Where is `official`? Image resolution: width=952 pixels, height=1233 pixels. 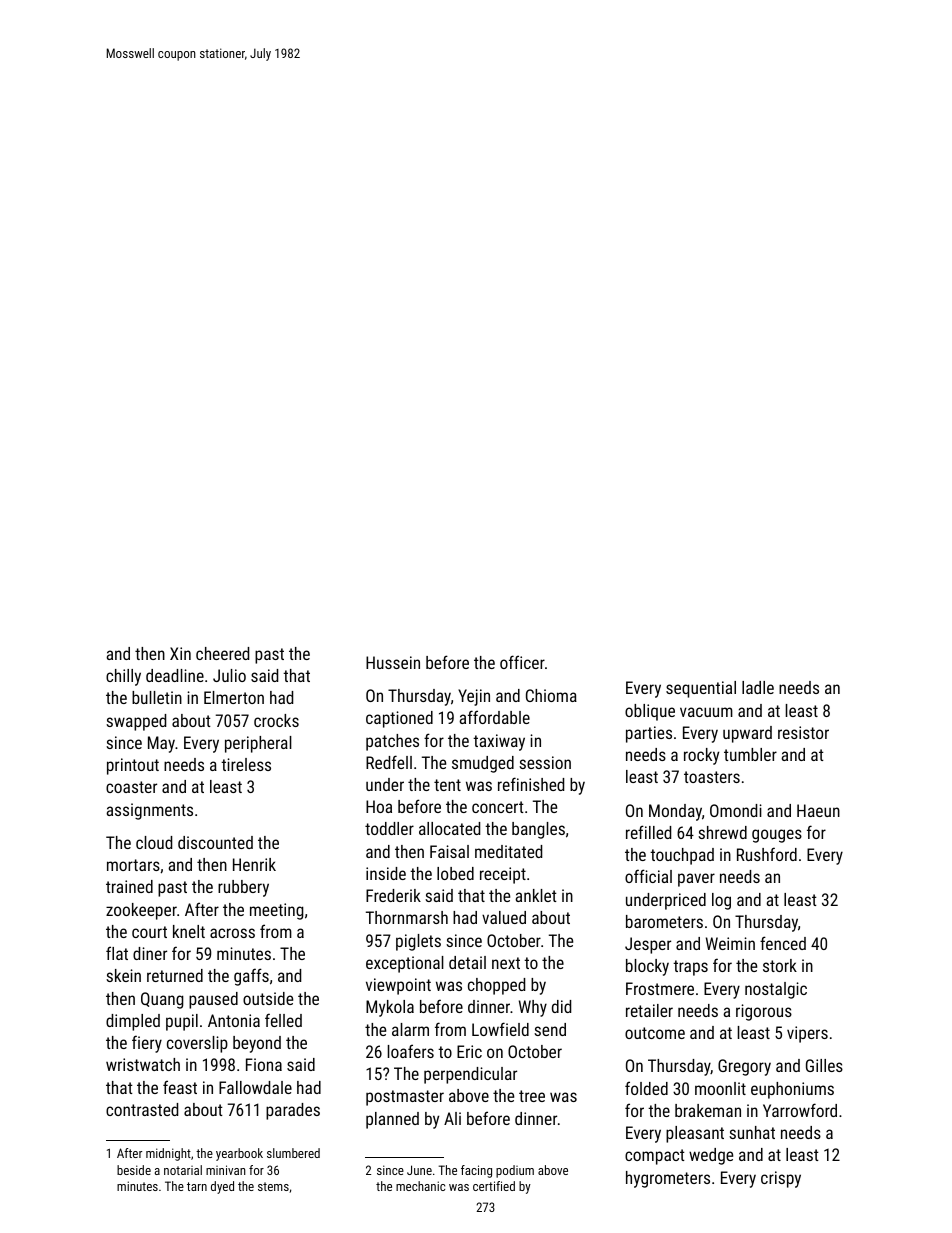
official is located at coordinates (648, 876).
